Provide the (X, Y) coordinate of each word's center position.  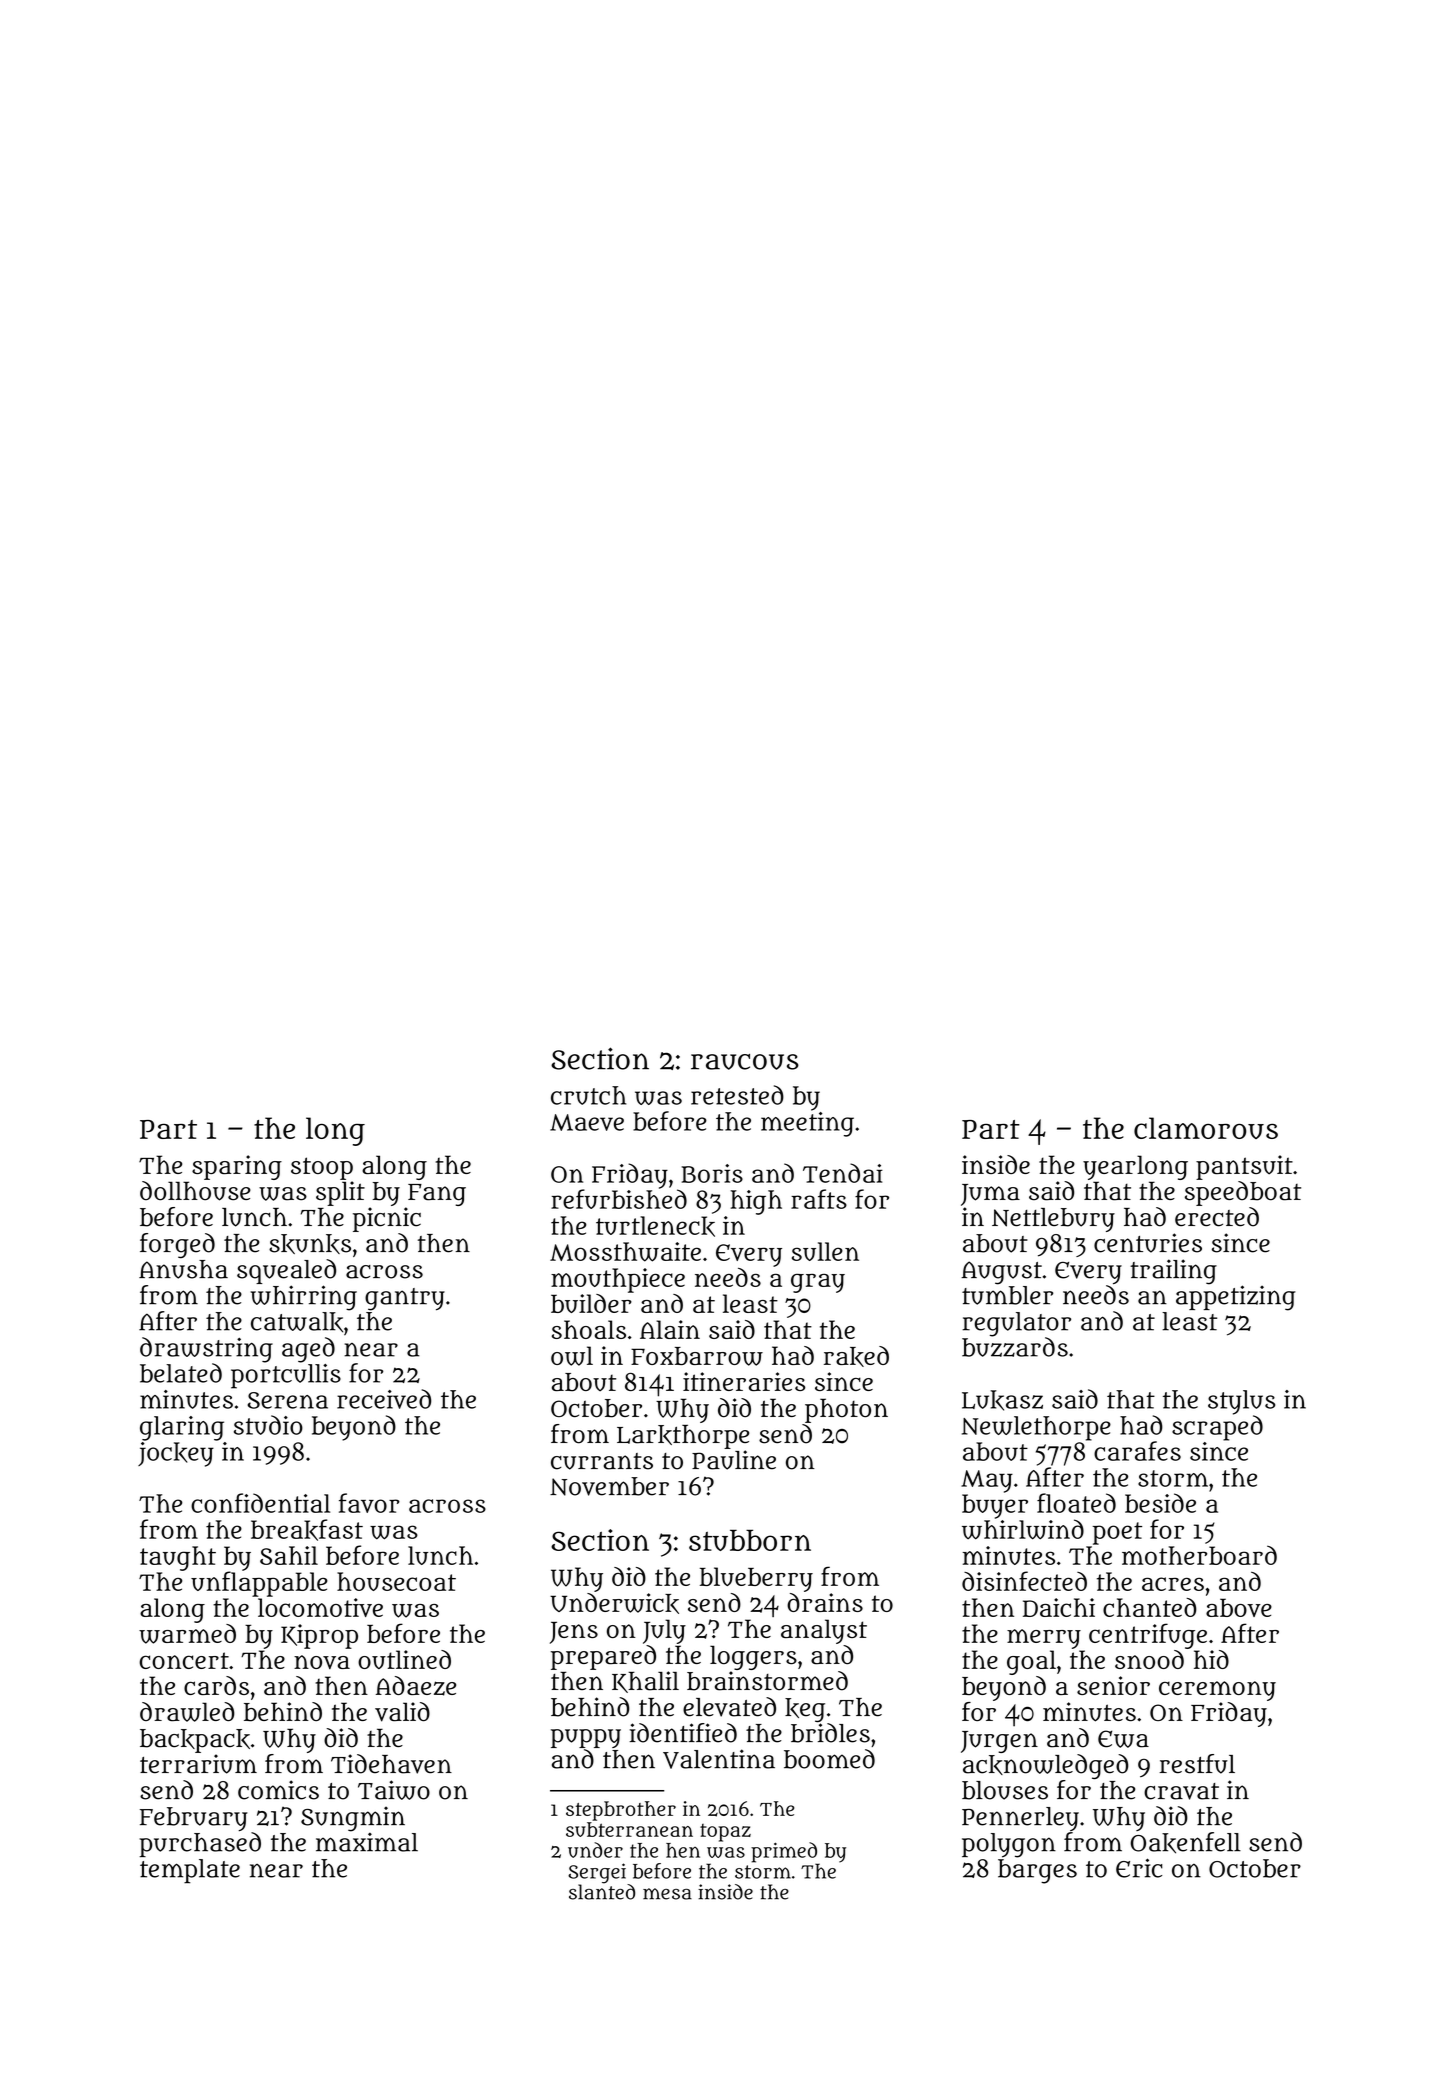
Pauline (734, 1460)
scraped (1217, 1428)
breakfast (307, 1530)
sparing (237, 1167)
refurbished (619, 1199)
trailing (1173, 1272)
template (190, 1871)
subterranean (629, 1829)
